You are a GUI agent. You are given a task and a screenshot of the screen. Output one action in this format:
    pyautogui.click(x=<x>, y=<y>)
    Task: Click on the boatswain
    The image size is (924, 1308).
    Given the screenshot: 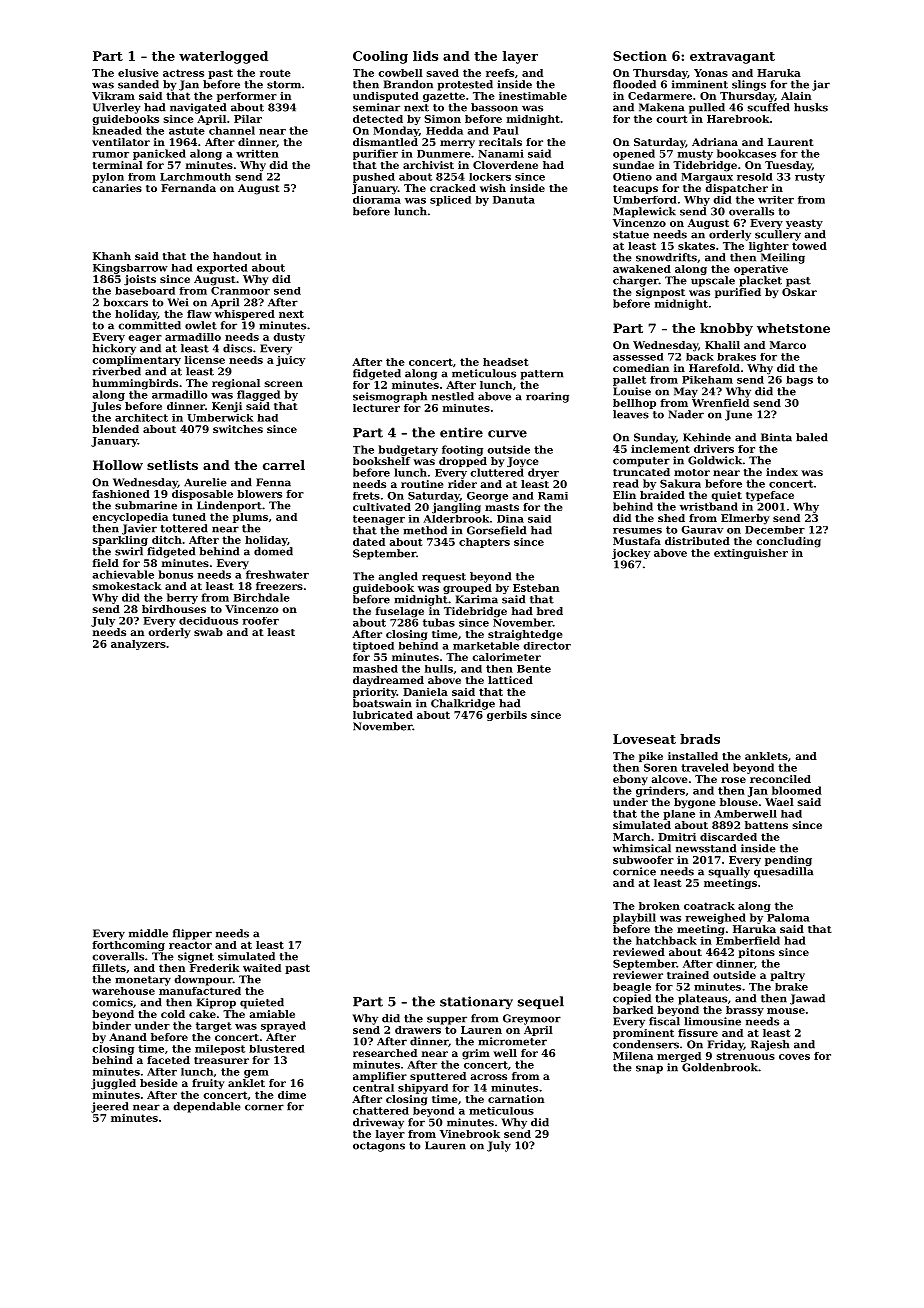 What is the action you would take?
    pyautogui.click(x=382, y=703)
